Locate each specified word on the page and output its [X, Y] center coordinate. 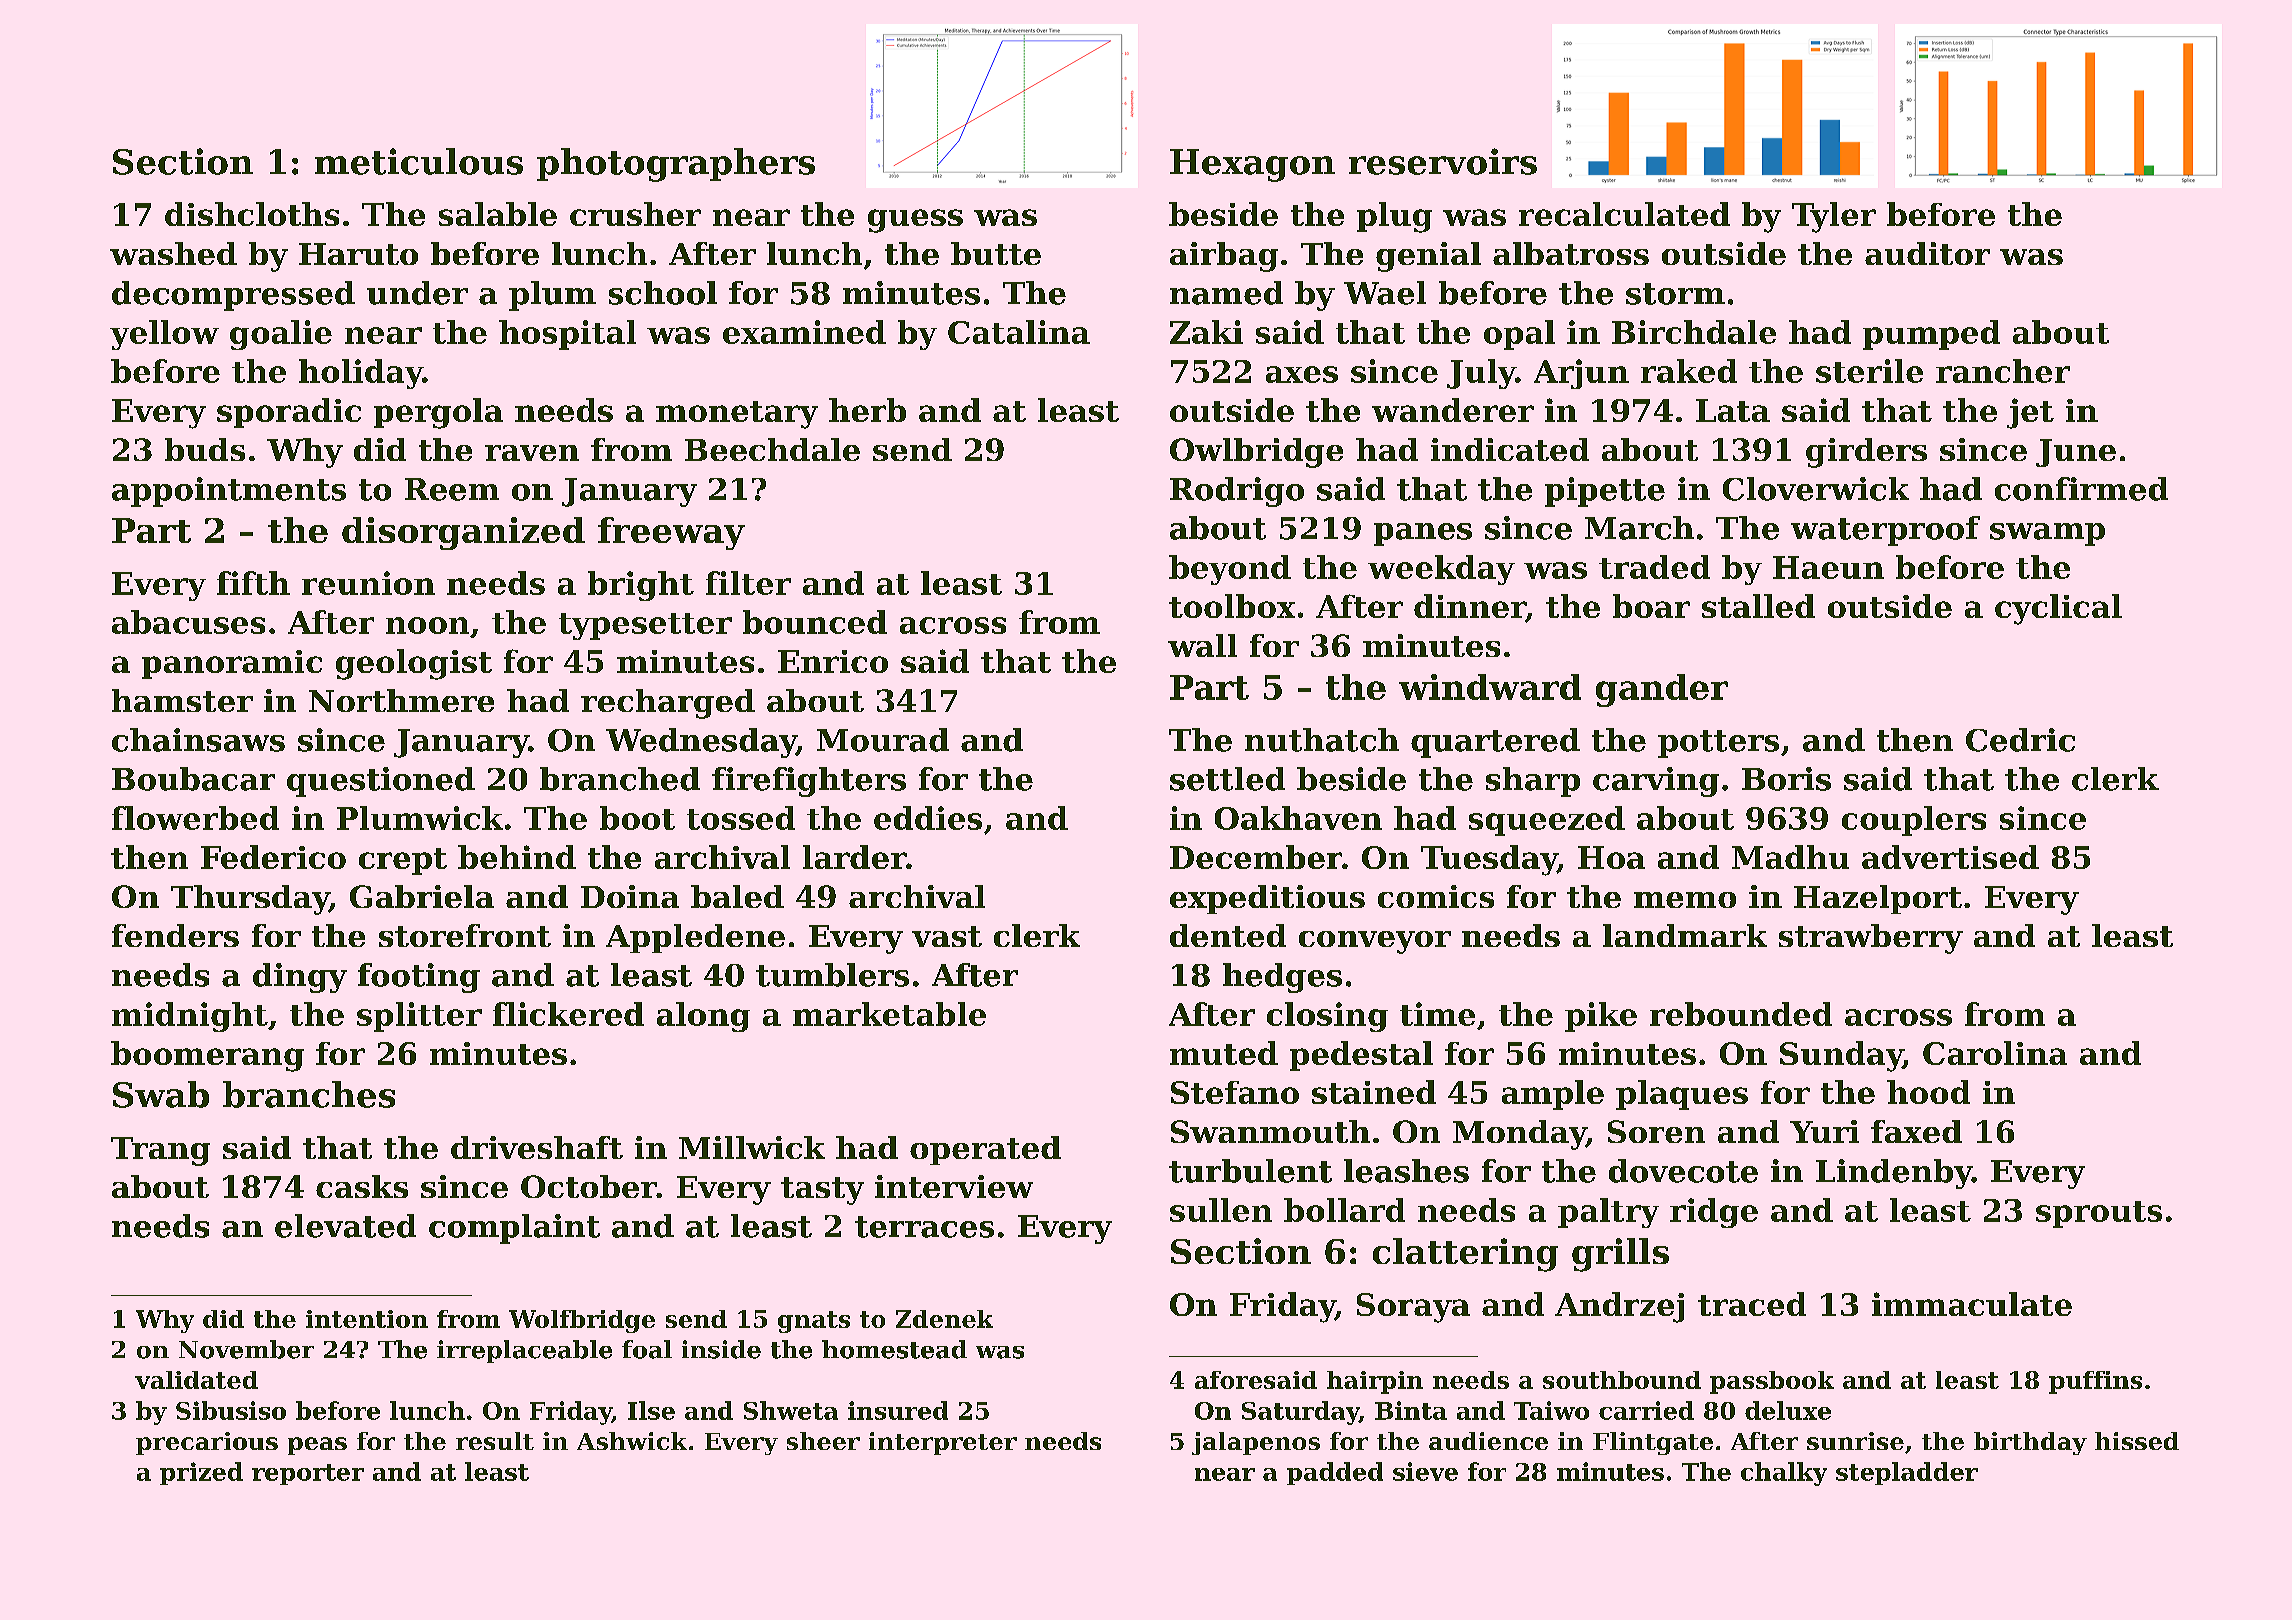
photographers [676, 165]
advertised [1950, 857]
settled [1227, 779]
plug [1394, 217]
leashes [1406, 1171]
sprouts [2099, 1214]
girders [1866, 453]
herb [867, 410]
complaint [514, 1229]
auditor [1927, 253]
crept [403, 861]
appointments [229, 492]
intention [367, 1319]
